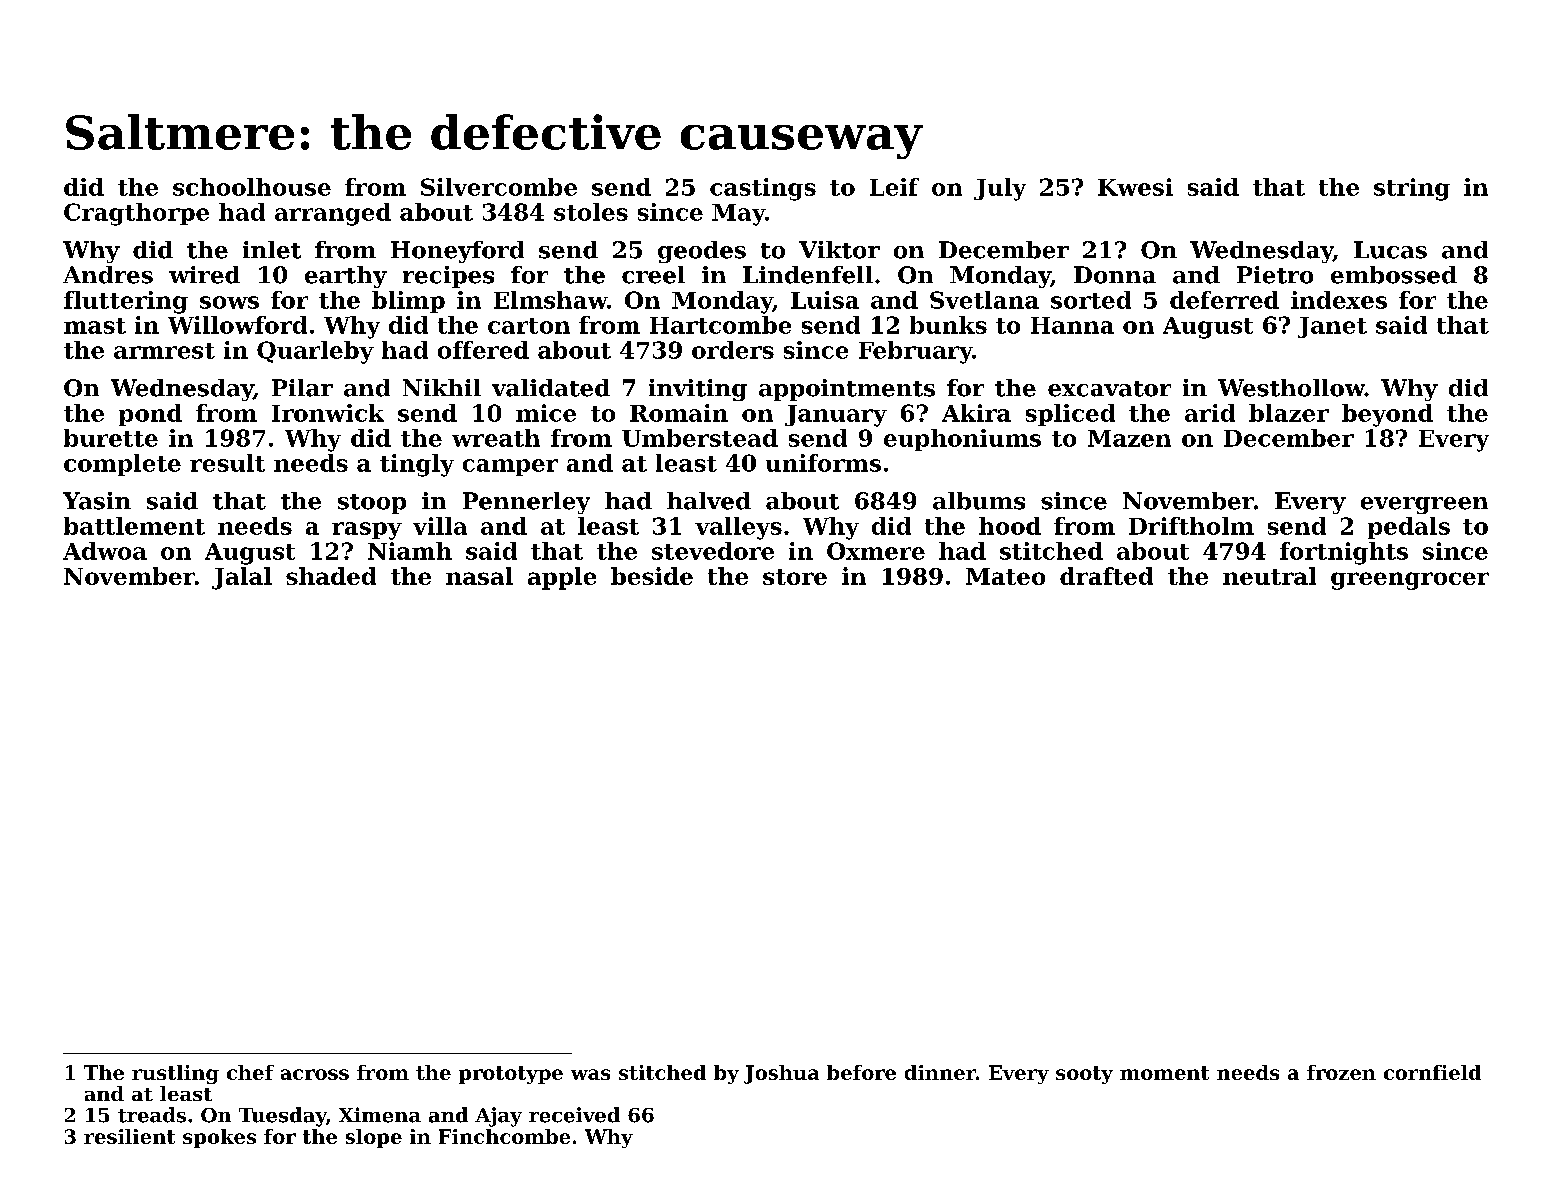 The height and width of the page is (1200, 1552). Describe the element at coordinates (1341, 1072) in the page. I see `frozen` at that location.
